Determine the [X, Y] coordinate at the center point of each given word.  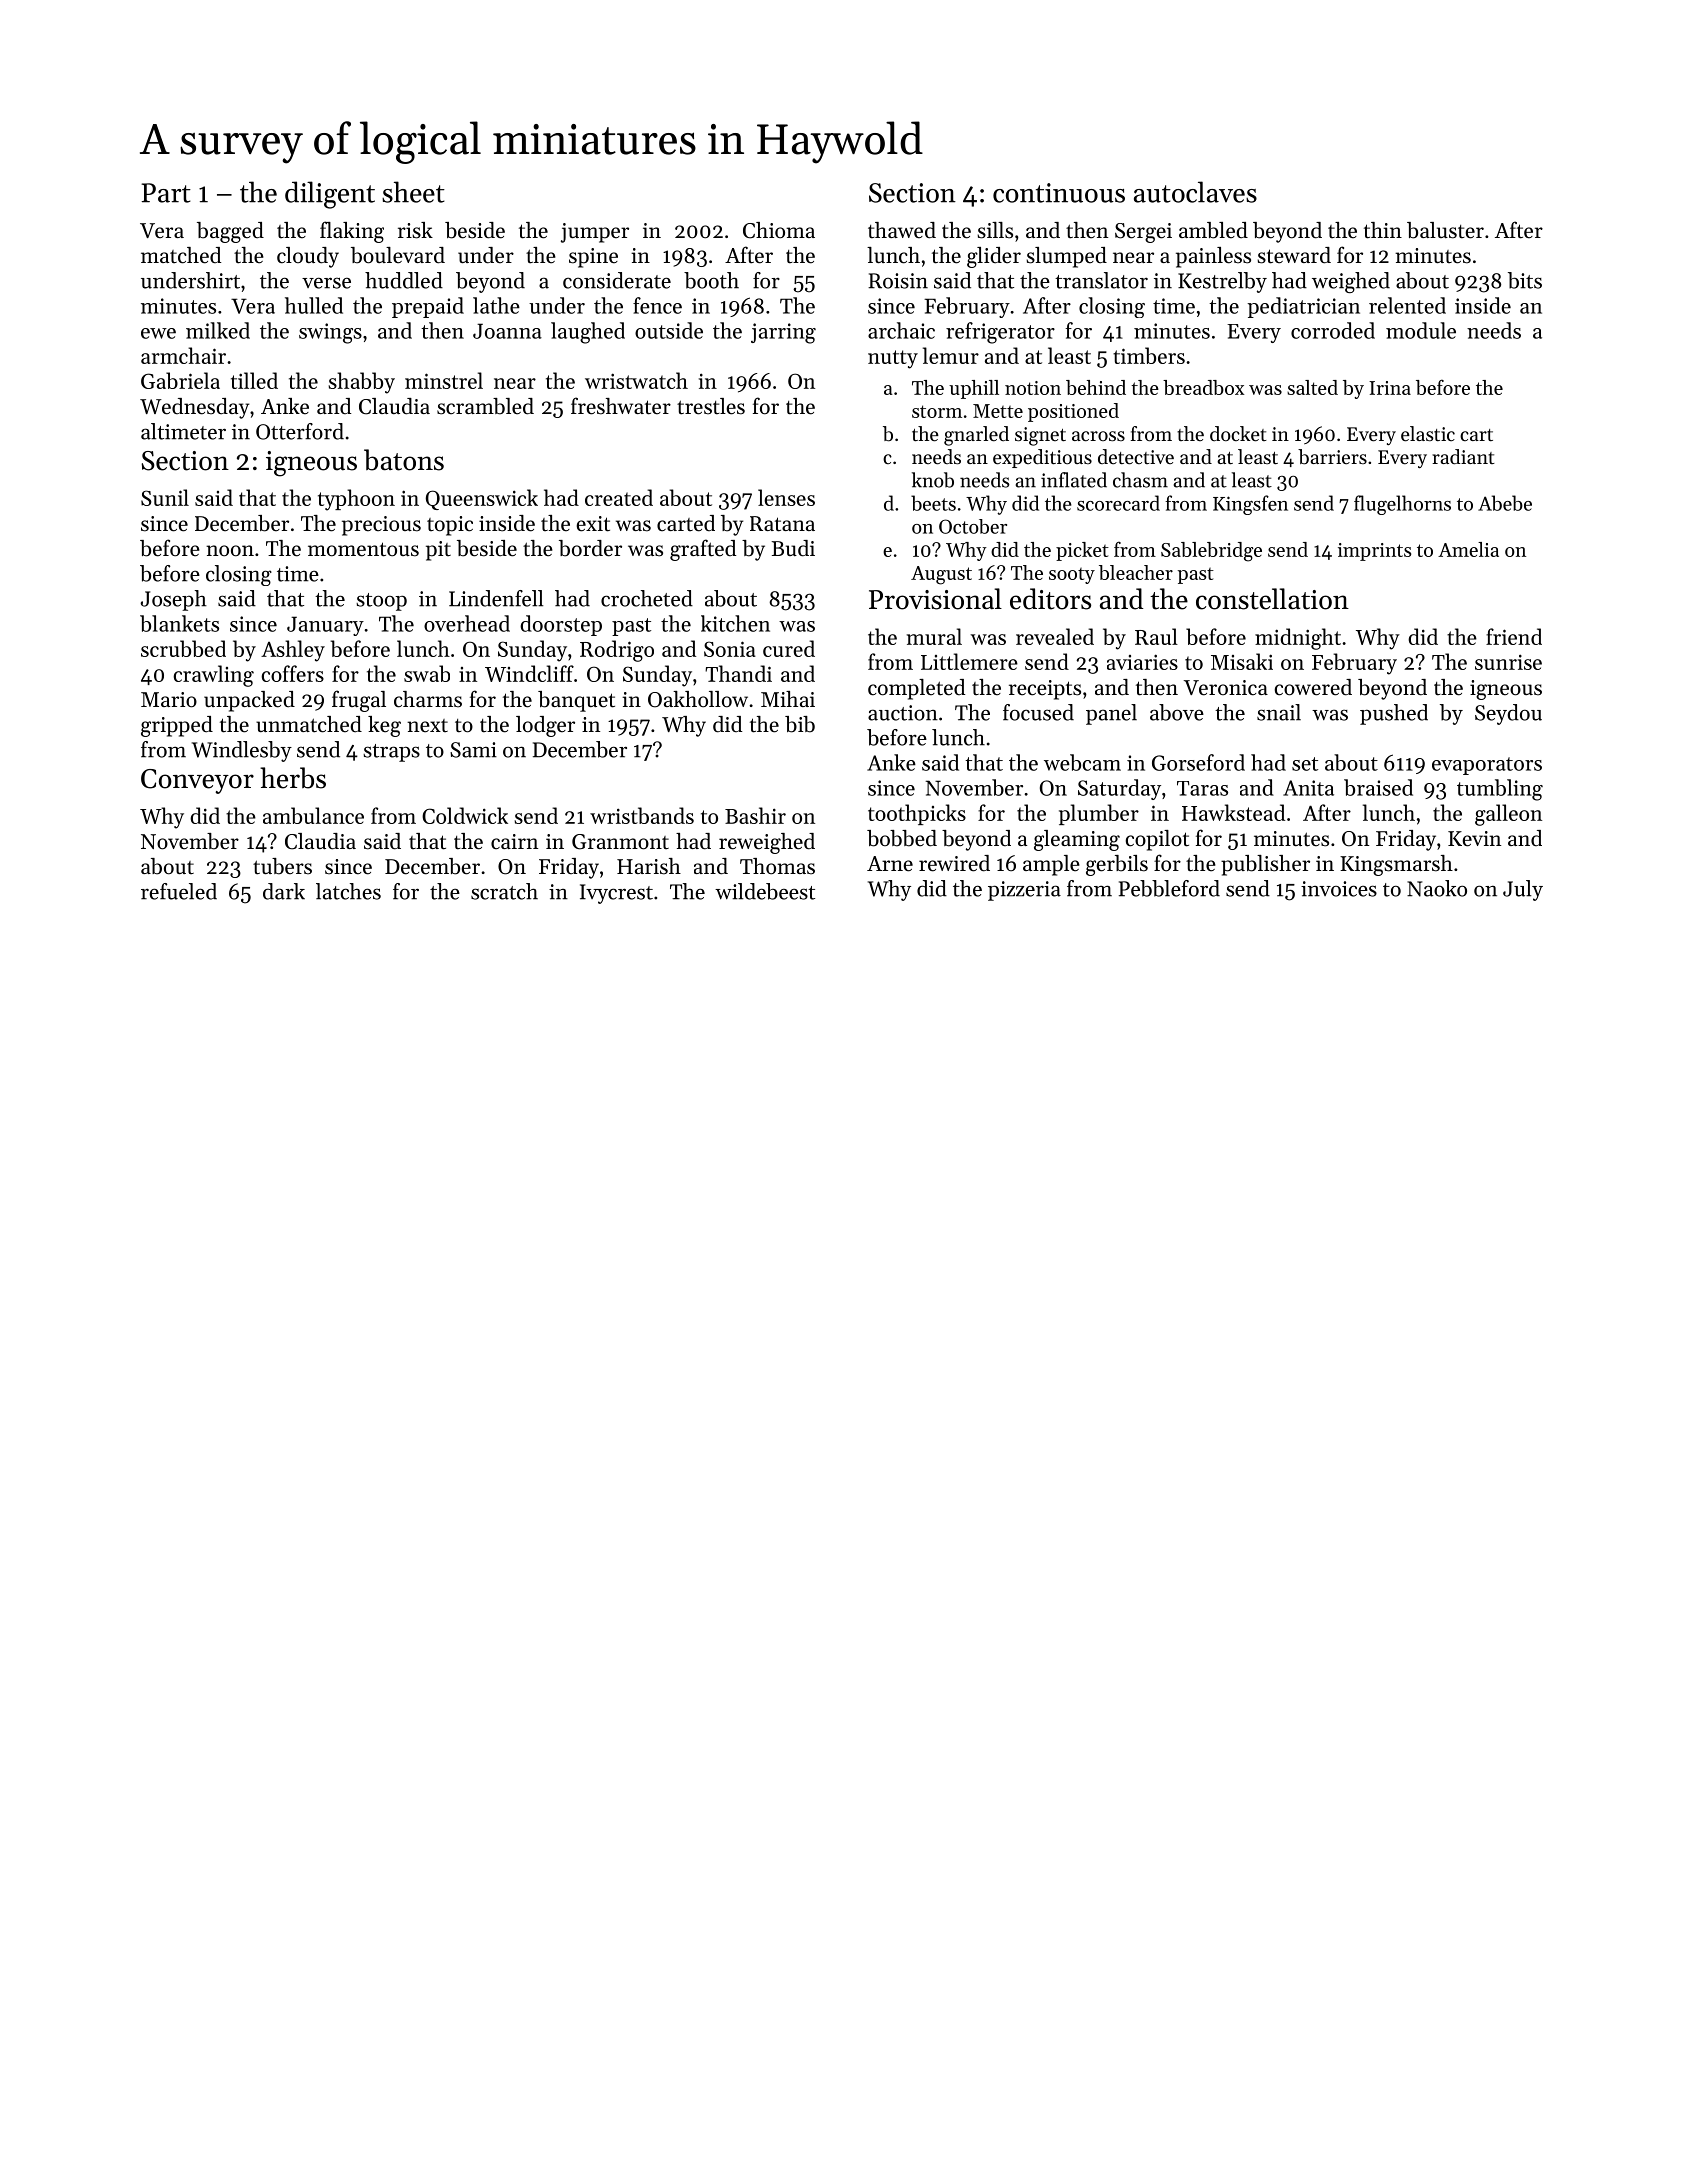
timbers [1149, 355]
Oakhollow [698, 699]
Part [166, 193]
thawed [902, 230]
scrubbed [183, 648]
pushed [1394, 714]
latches [348, 891]
